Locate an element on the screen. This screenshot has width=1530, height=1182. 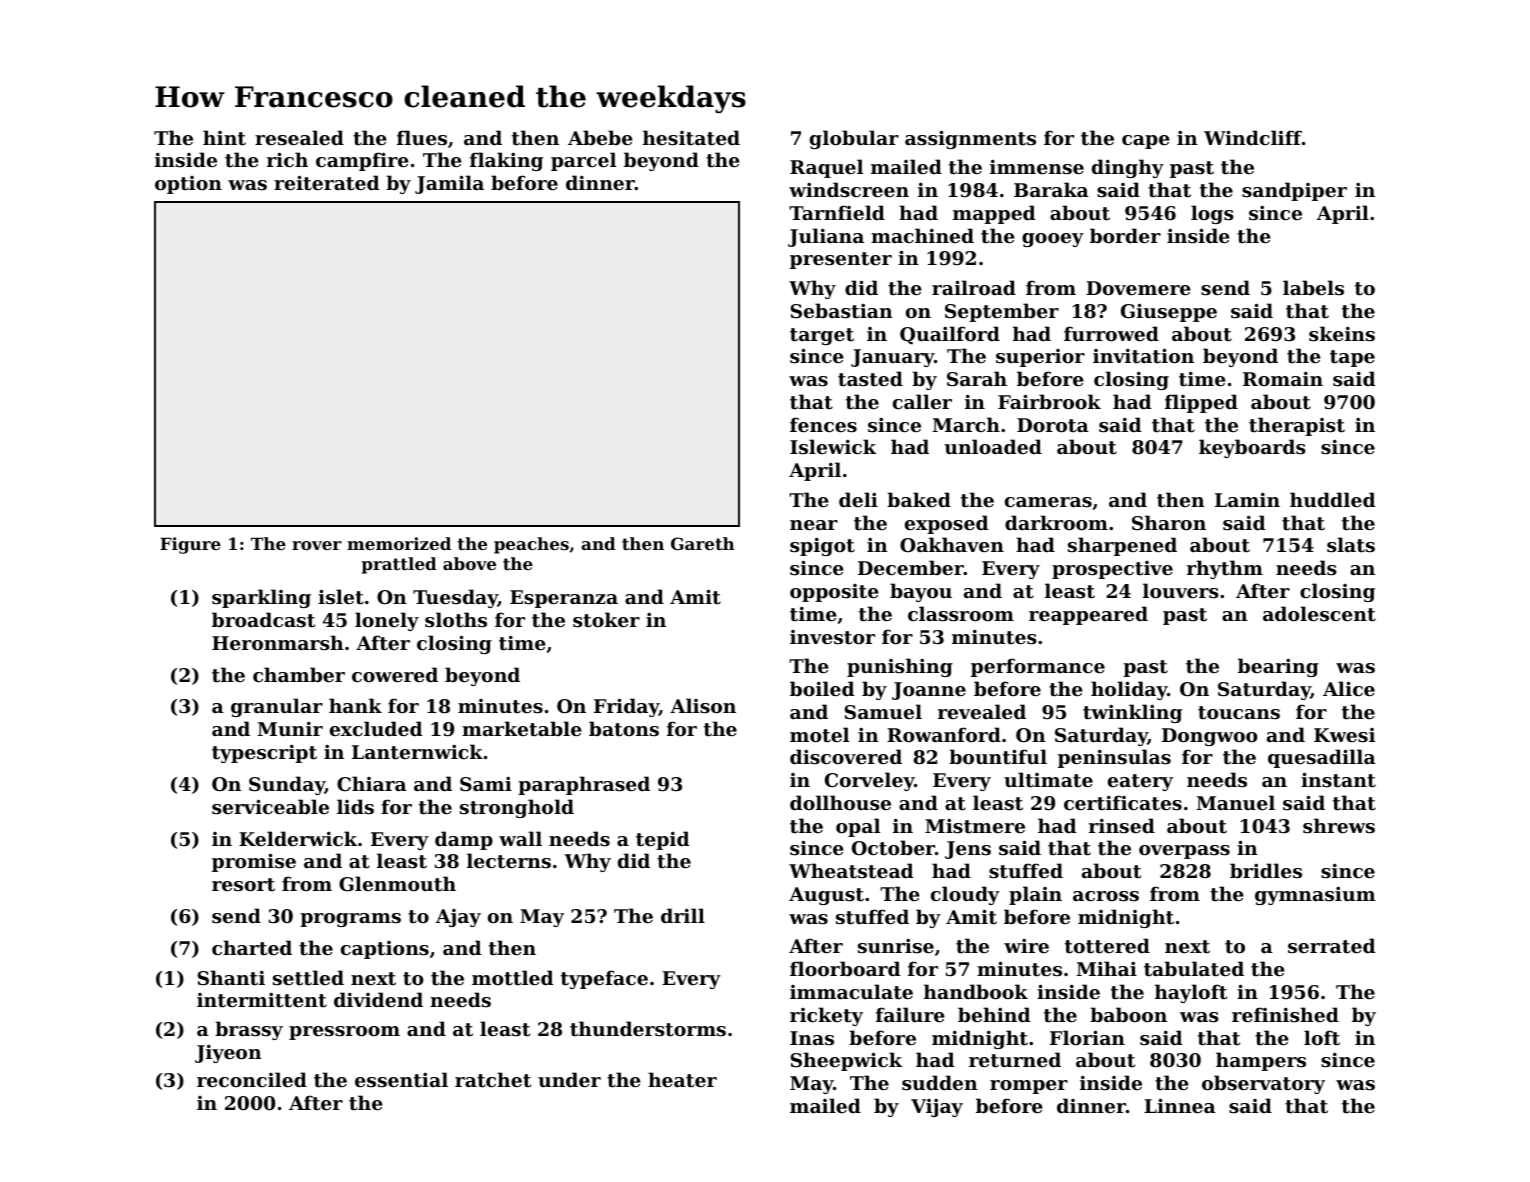
across is located at coordinates (1106, 896).
